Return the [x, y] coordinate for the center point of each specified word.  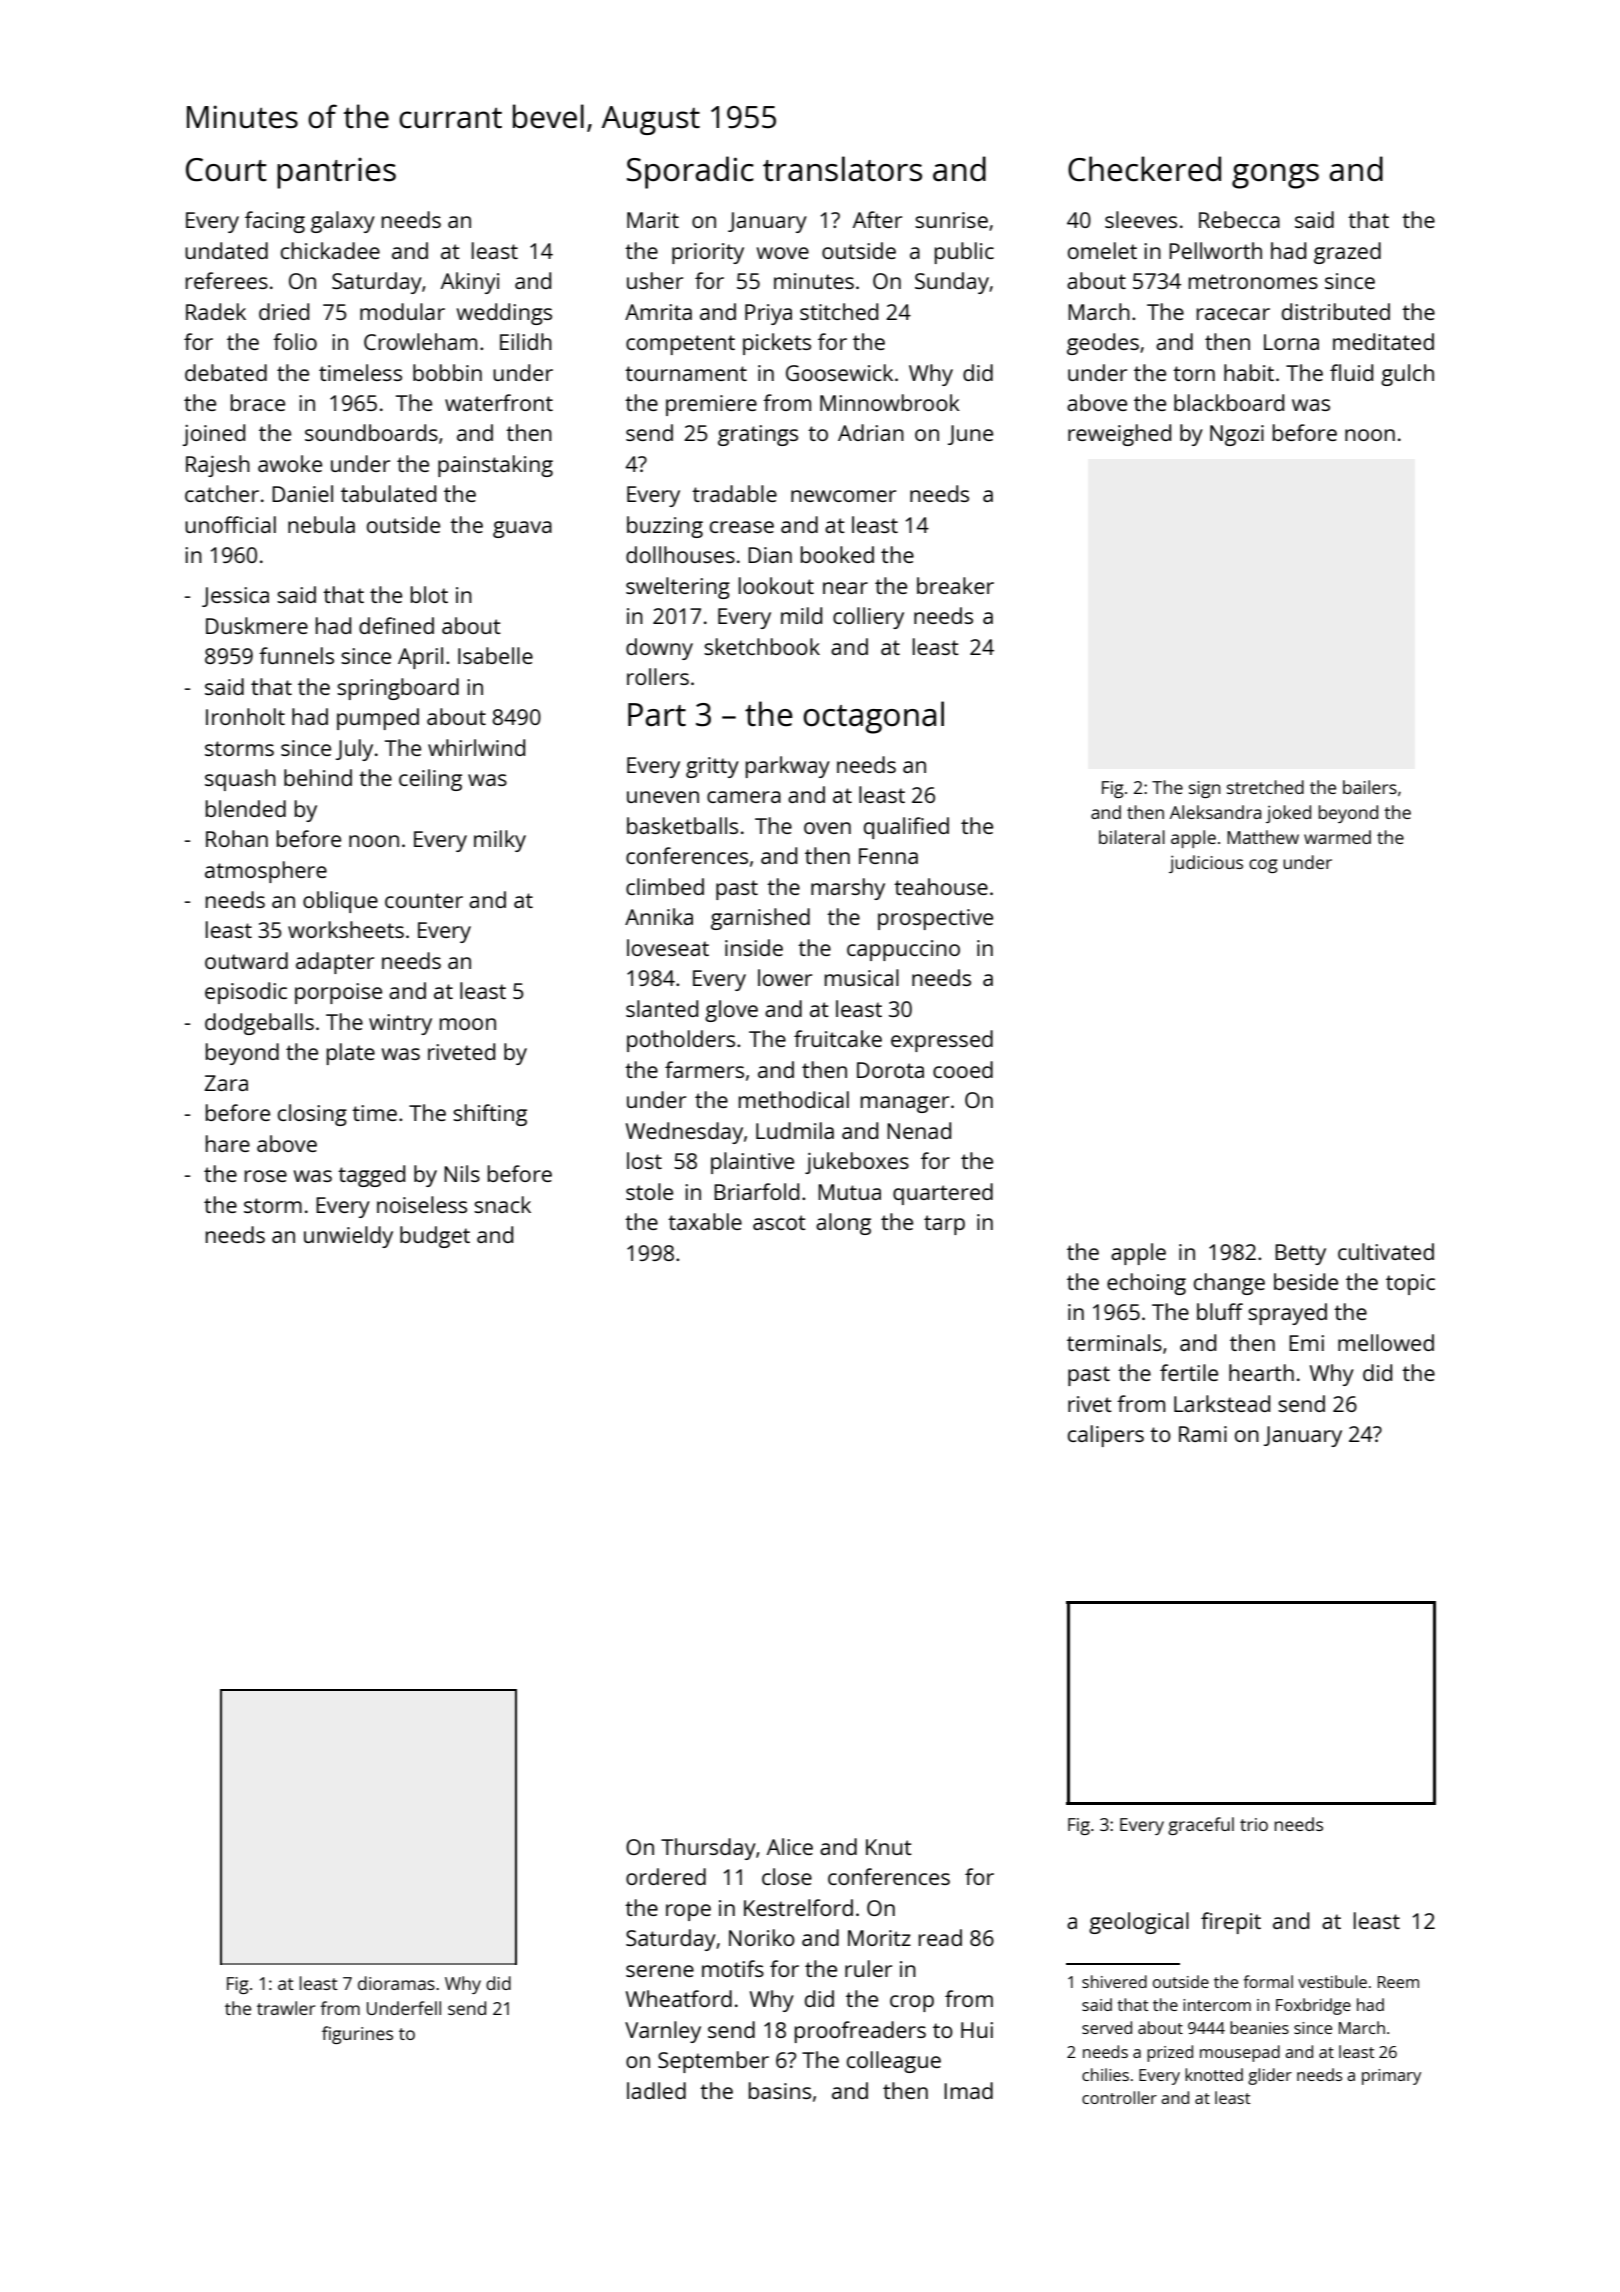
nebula [321, 524]
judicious [1206, 864]
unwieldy [348, 1237]
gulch [1407, 375]
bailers [1370, 787]
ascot [779, 1222]
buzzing [665, 527]
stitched [839, 311]
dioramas [396, 1983]
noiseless [422, 1204]
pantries [336, 173]
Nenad [919, 1130]
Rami [1203, 1434]
